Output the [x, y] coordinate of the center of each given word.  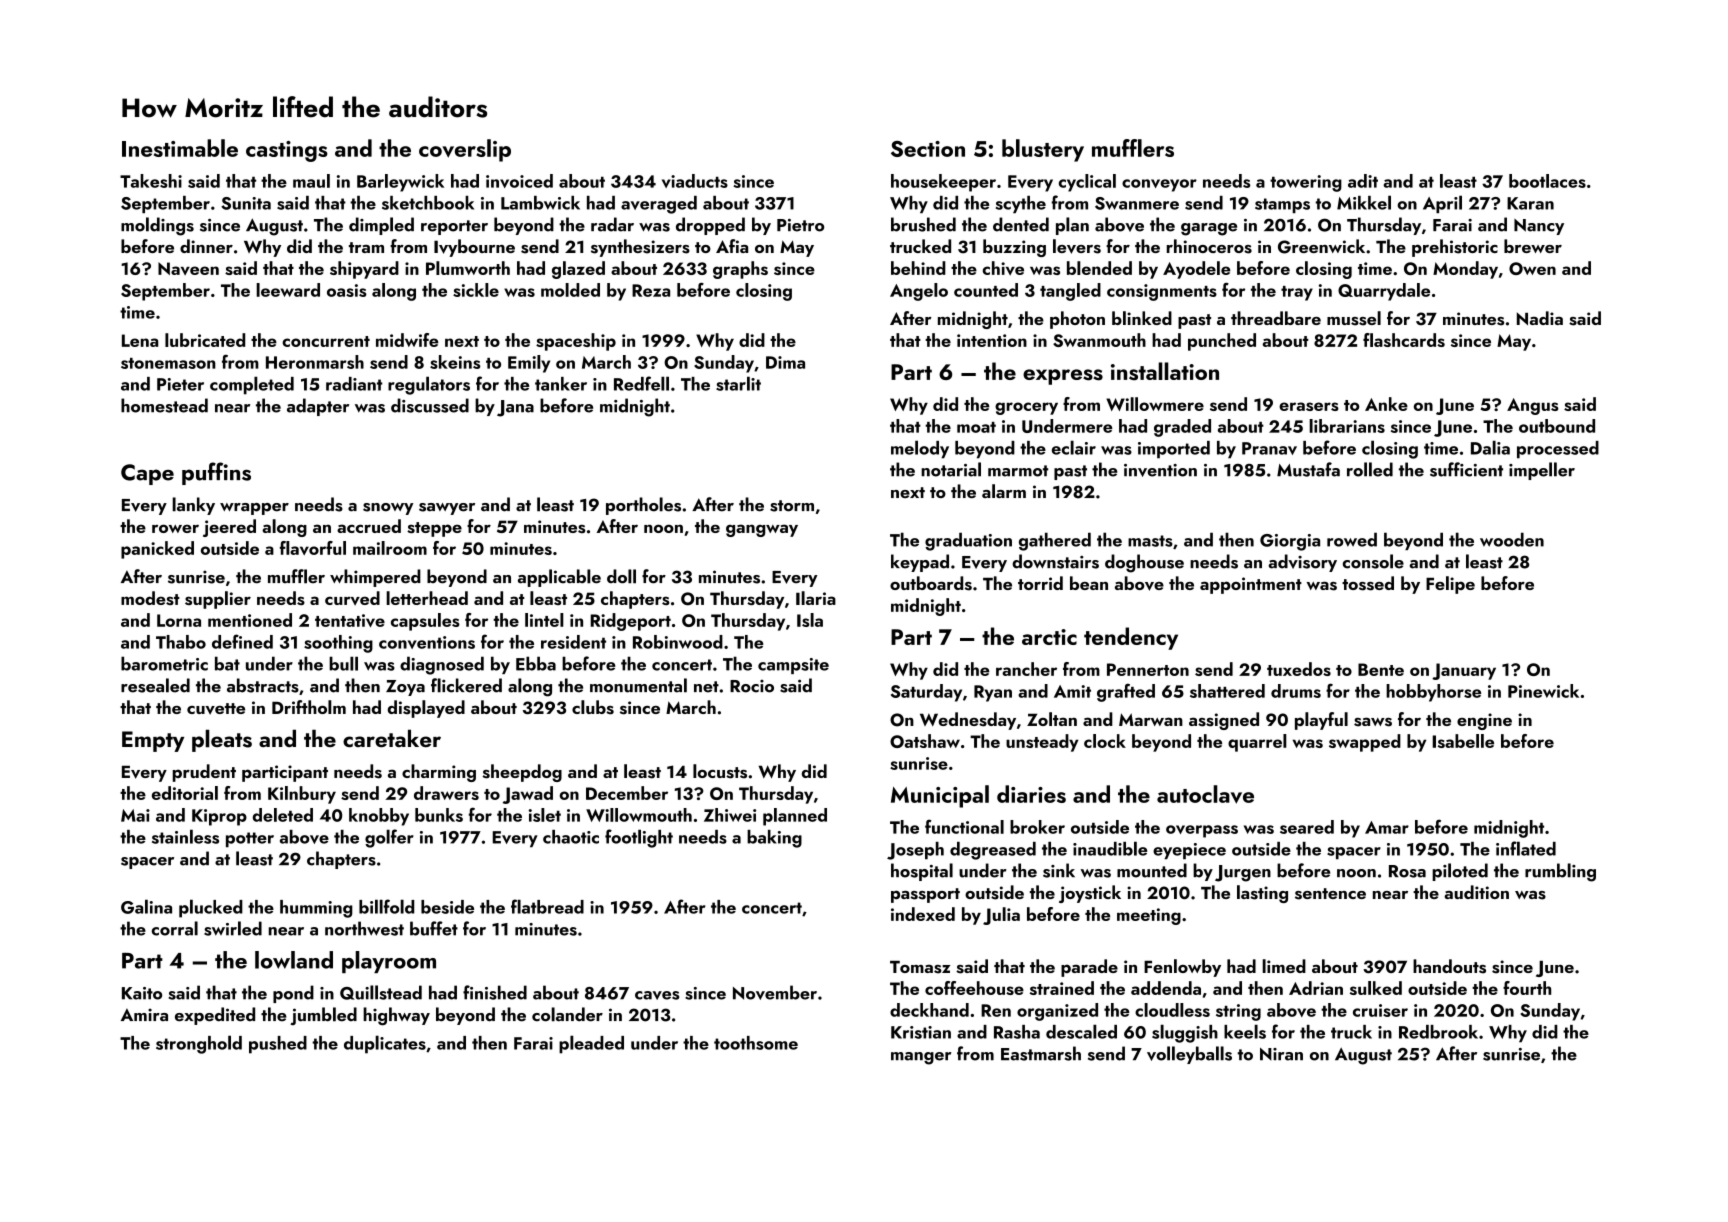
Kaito [142, 993]
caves [657, 995]
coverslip [465, 150]
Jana [515, 408]
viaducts [695, 181]
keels [1245, 1031]
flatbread [547, 906]
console [1373, 561]
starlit [738, 383]
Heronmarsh [315, 362]
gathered [1055, 541]
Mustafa [1308, 469]
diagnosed [442, 665]
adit [1363, 181]
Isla [810, 620]
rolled [1370, 469]
